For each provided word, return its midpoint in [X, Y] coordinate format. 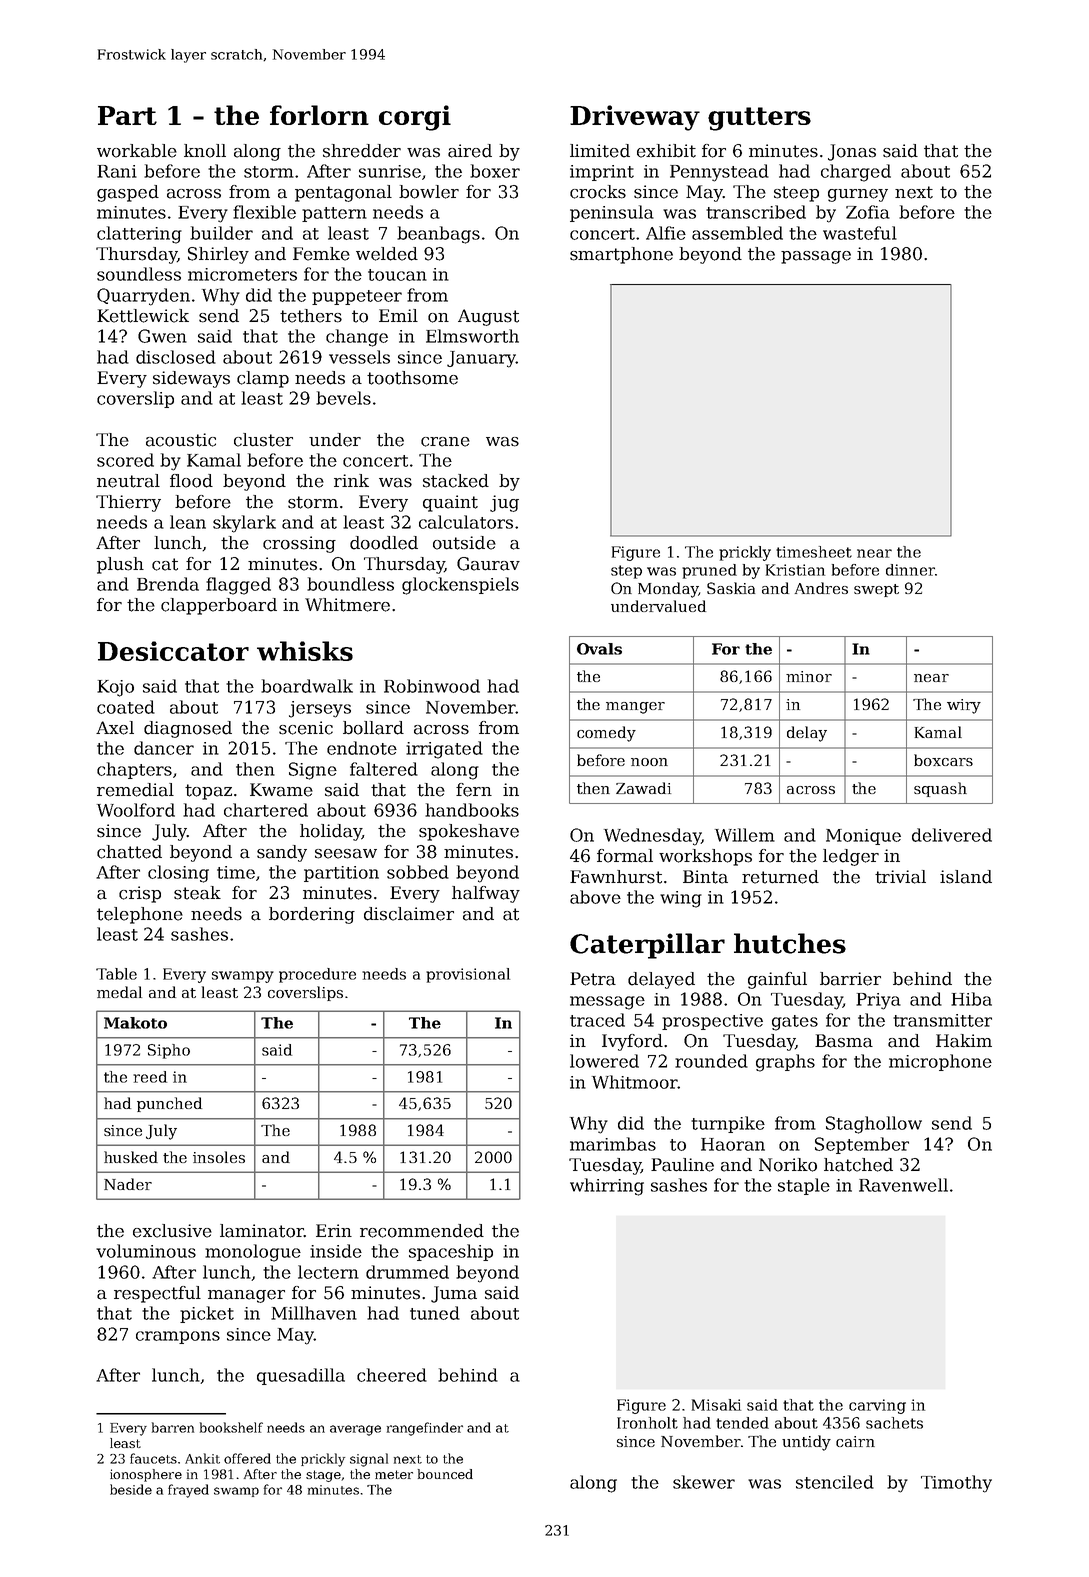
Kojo [115, 688]
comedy [606, 734]
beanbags [438, 235]
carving [877, 1406]
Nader [128, 1184]
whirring [607, 1187]
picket [207, 1314]
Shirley [218, 255]
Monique [863, 837]
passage [816, 257]
